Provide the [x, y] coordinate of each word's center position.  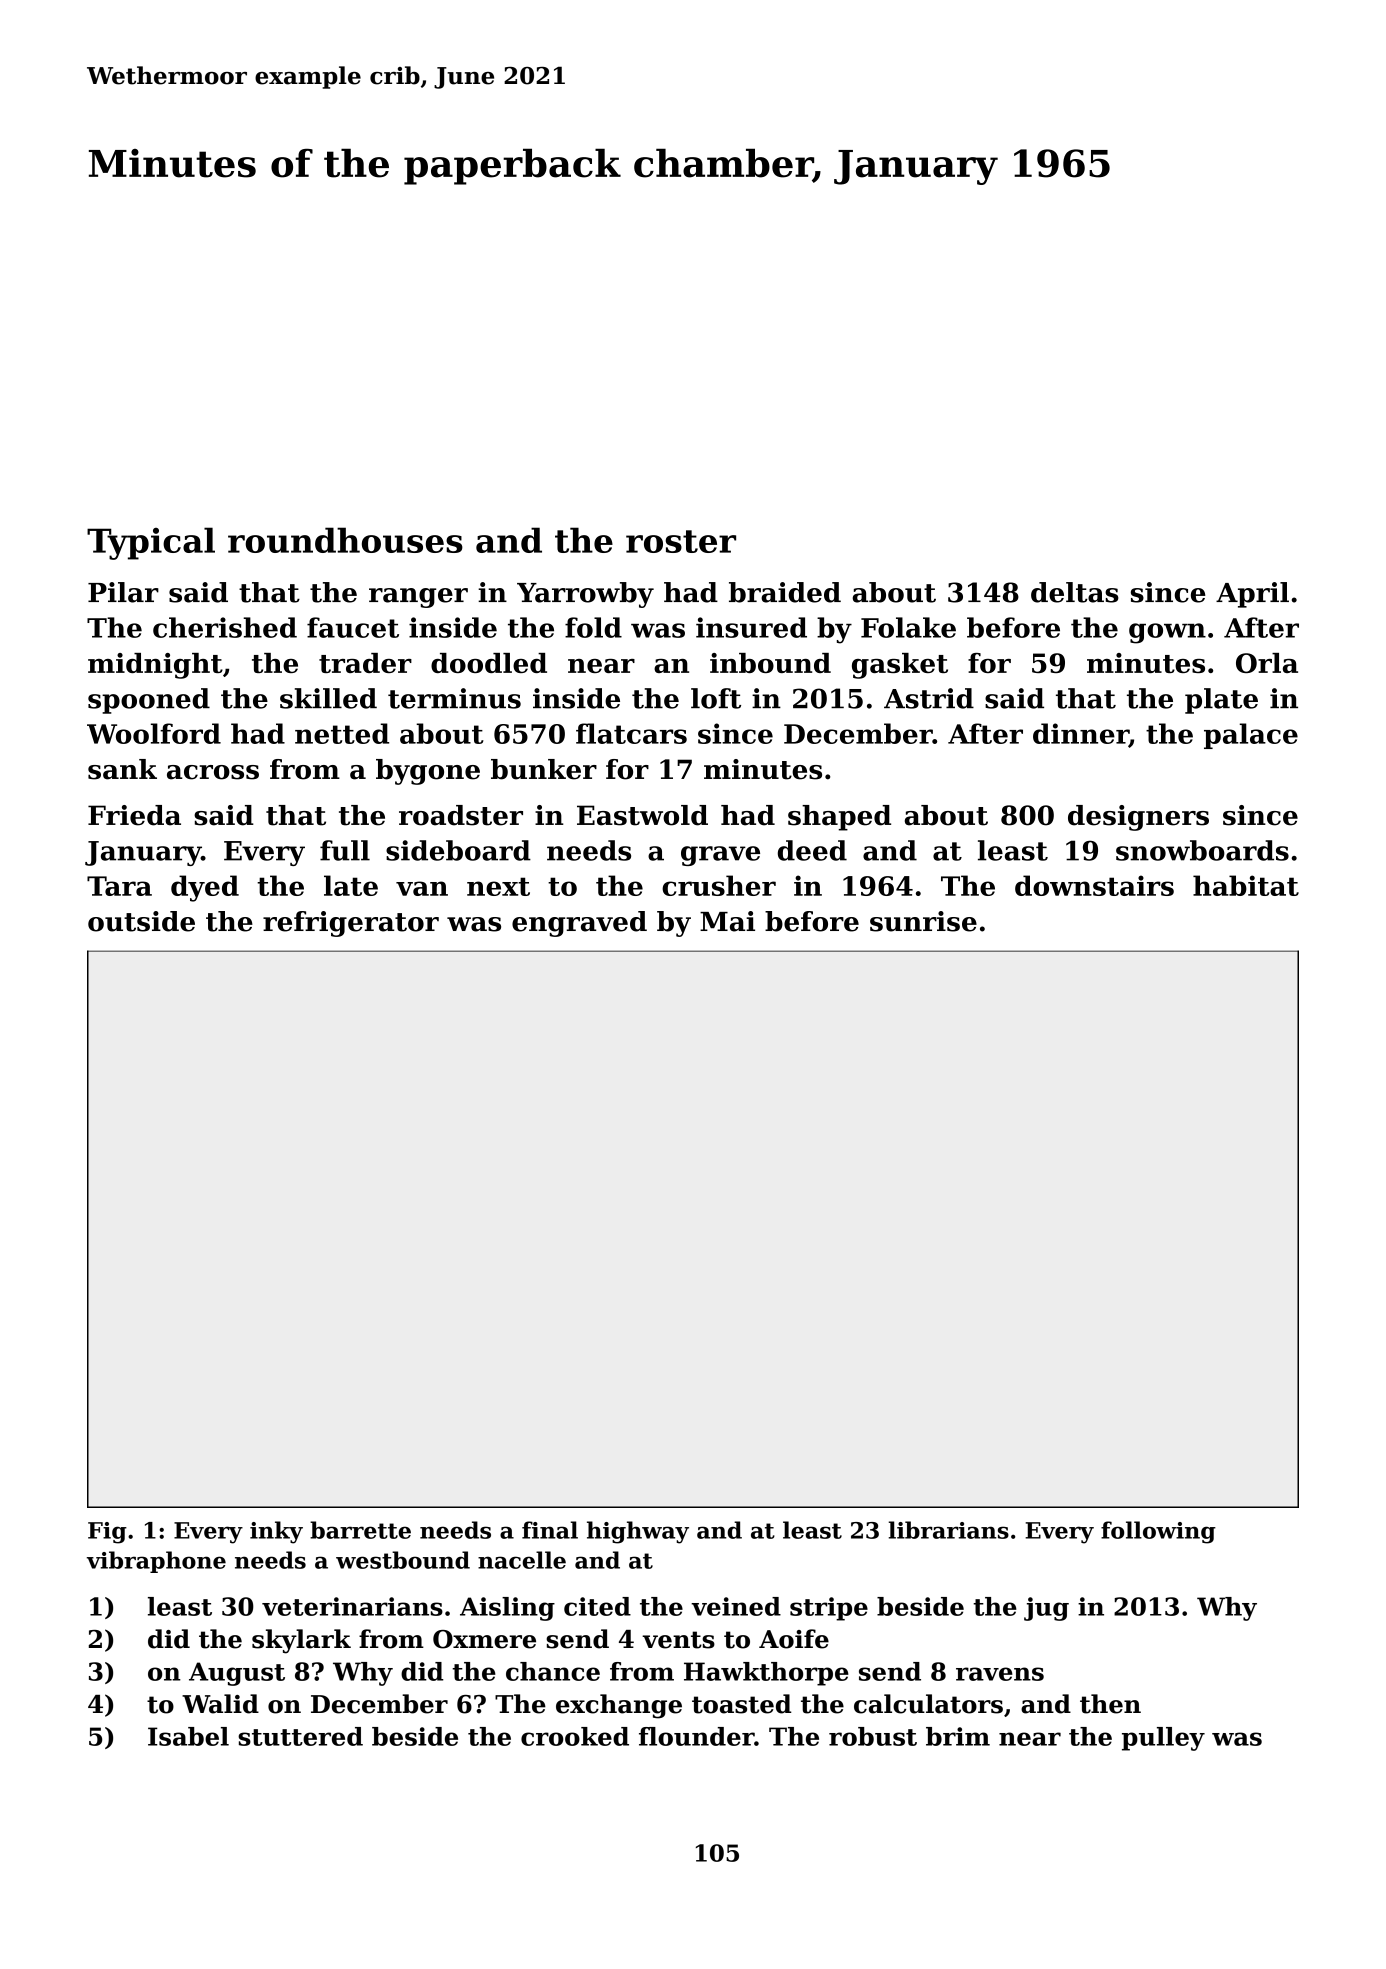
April [1252, 595]
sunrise [923, 921]
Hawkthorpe [766, 1674]
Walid [220, 1704]
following [1158, 1532]
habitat [1246, 885]
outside [141, 921]
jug [1046, 1609]
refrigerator [351, 924]
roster [681, 541]
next [498, 886]
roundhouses [345, 540]
